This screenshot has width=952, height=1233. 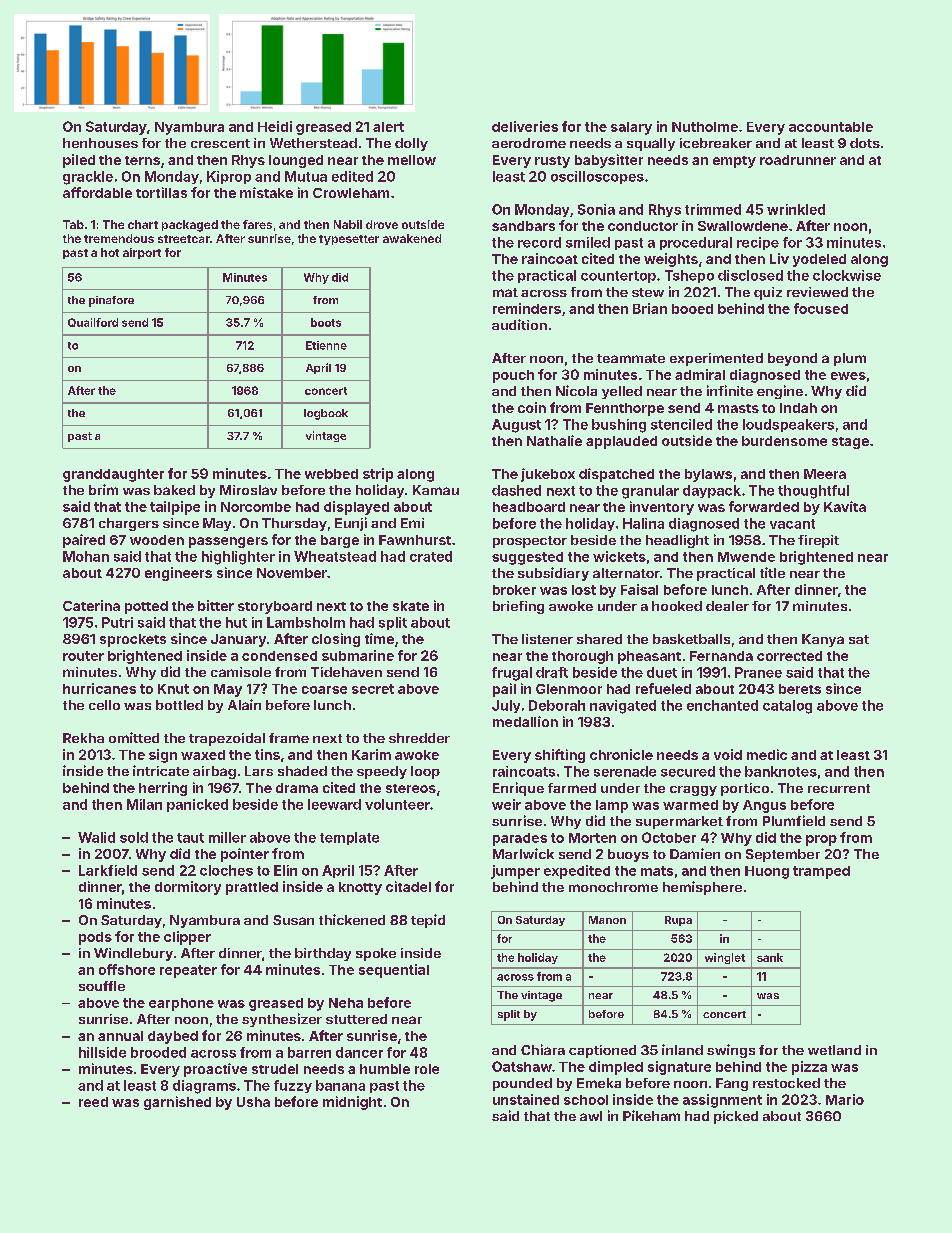 I want to click on firepit, so click(x=818, y=541).
